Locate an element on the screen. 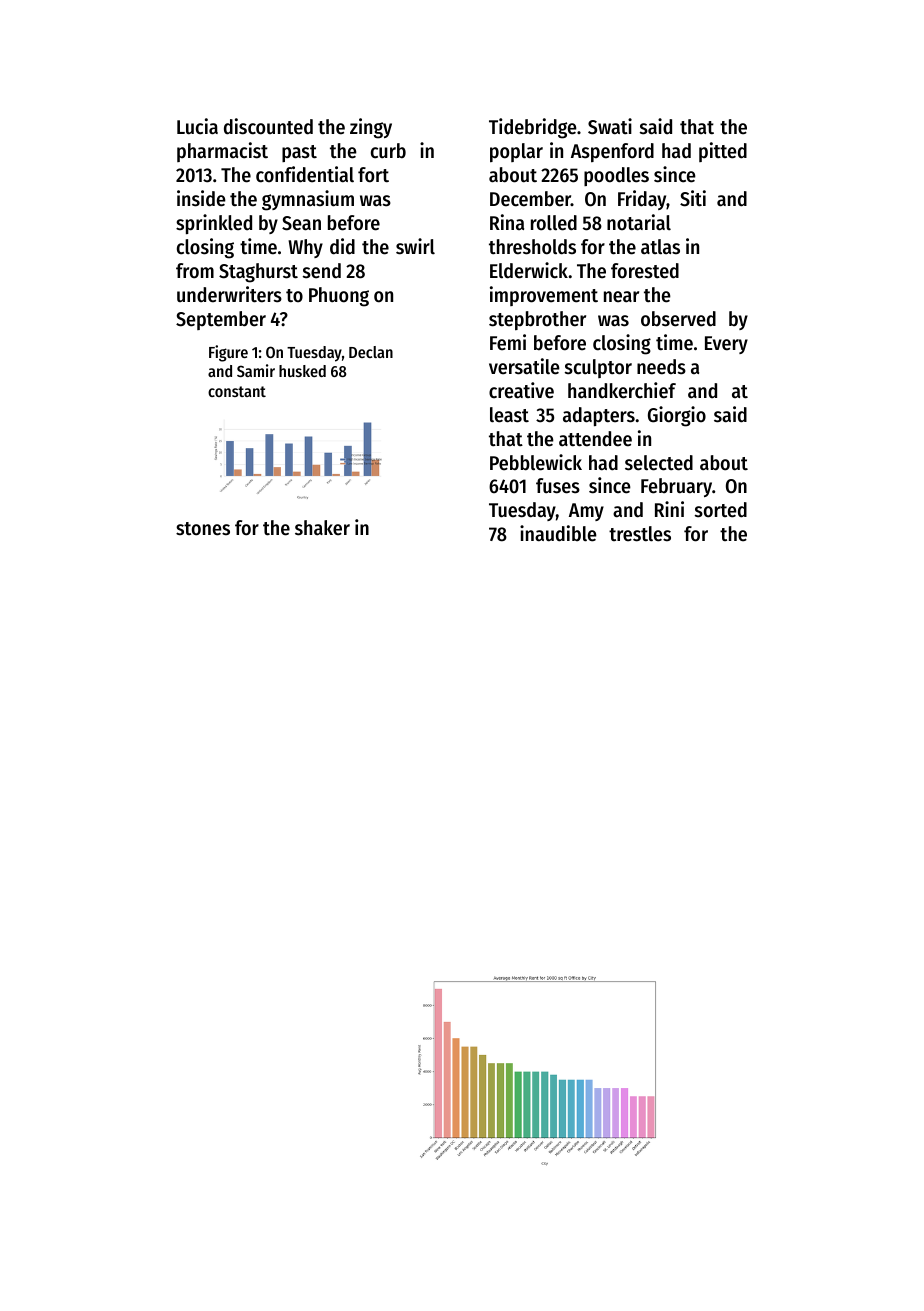 The image size is (924, 1311). Femi is located at coordinates (508, 342).
